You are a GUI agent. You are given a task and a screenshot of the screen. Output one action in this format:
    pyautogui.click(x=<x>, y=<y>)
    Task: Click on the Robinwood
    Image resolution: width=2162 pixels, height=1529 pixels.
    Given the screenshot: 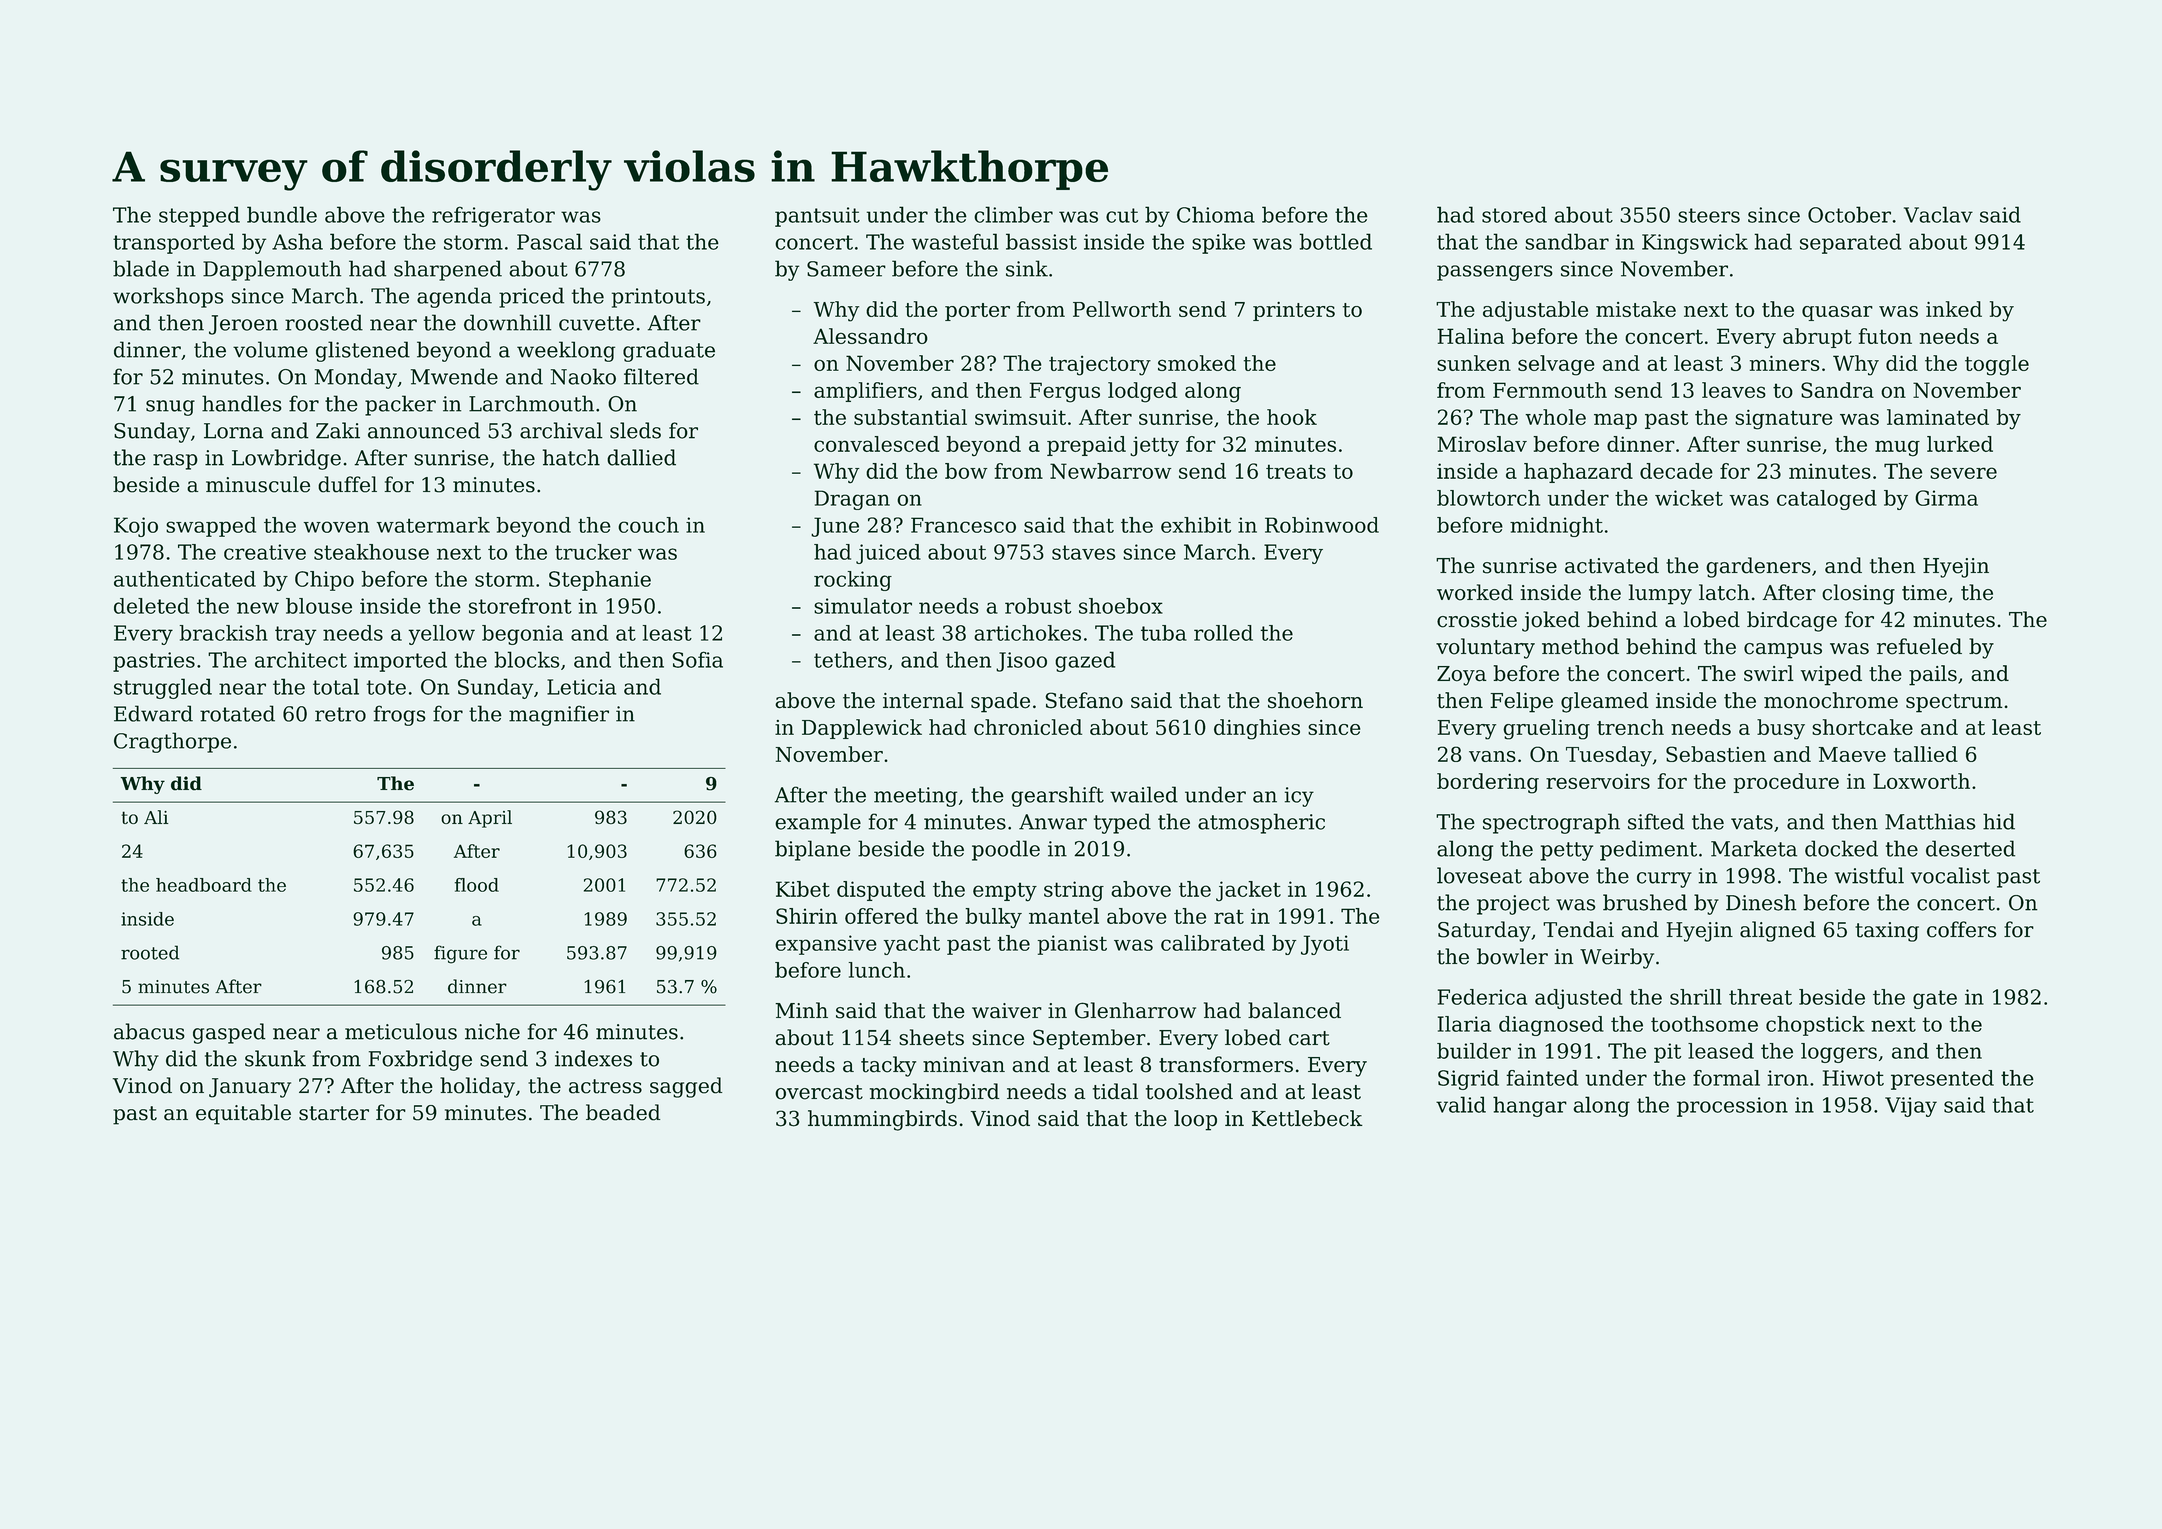 What is the action you would take?
    pyautogui.click(x=1322, y=525)
